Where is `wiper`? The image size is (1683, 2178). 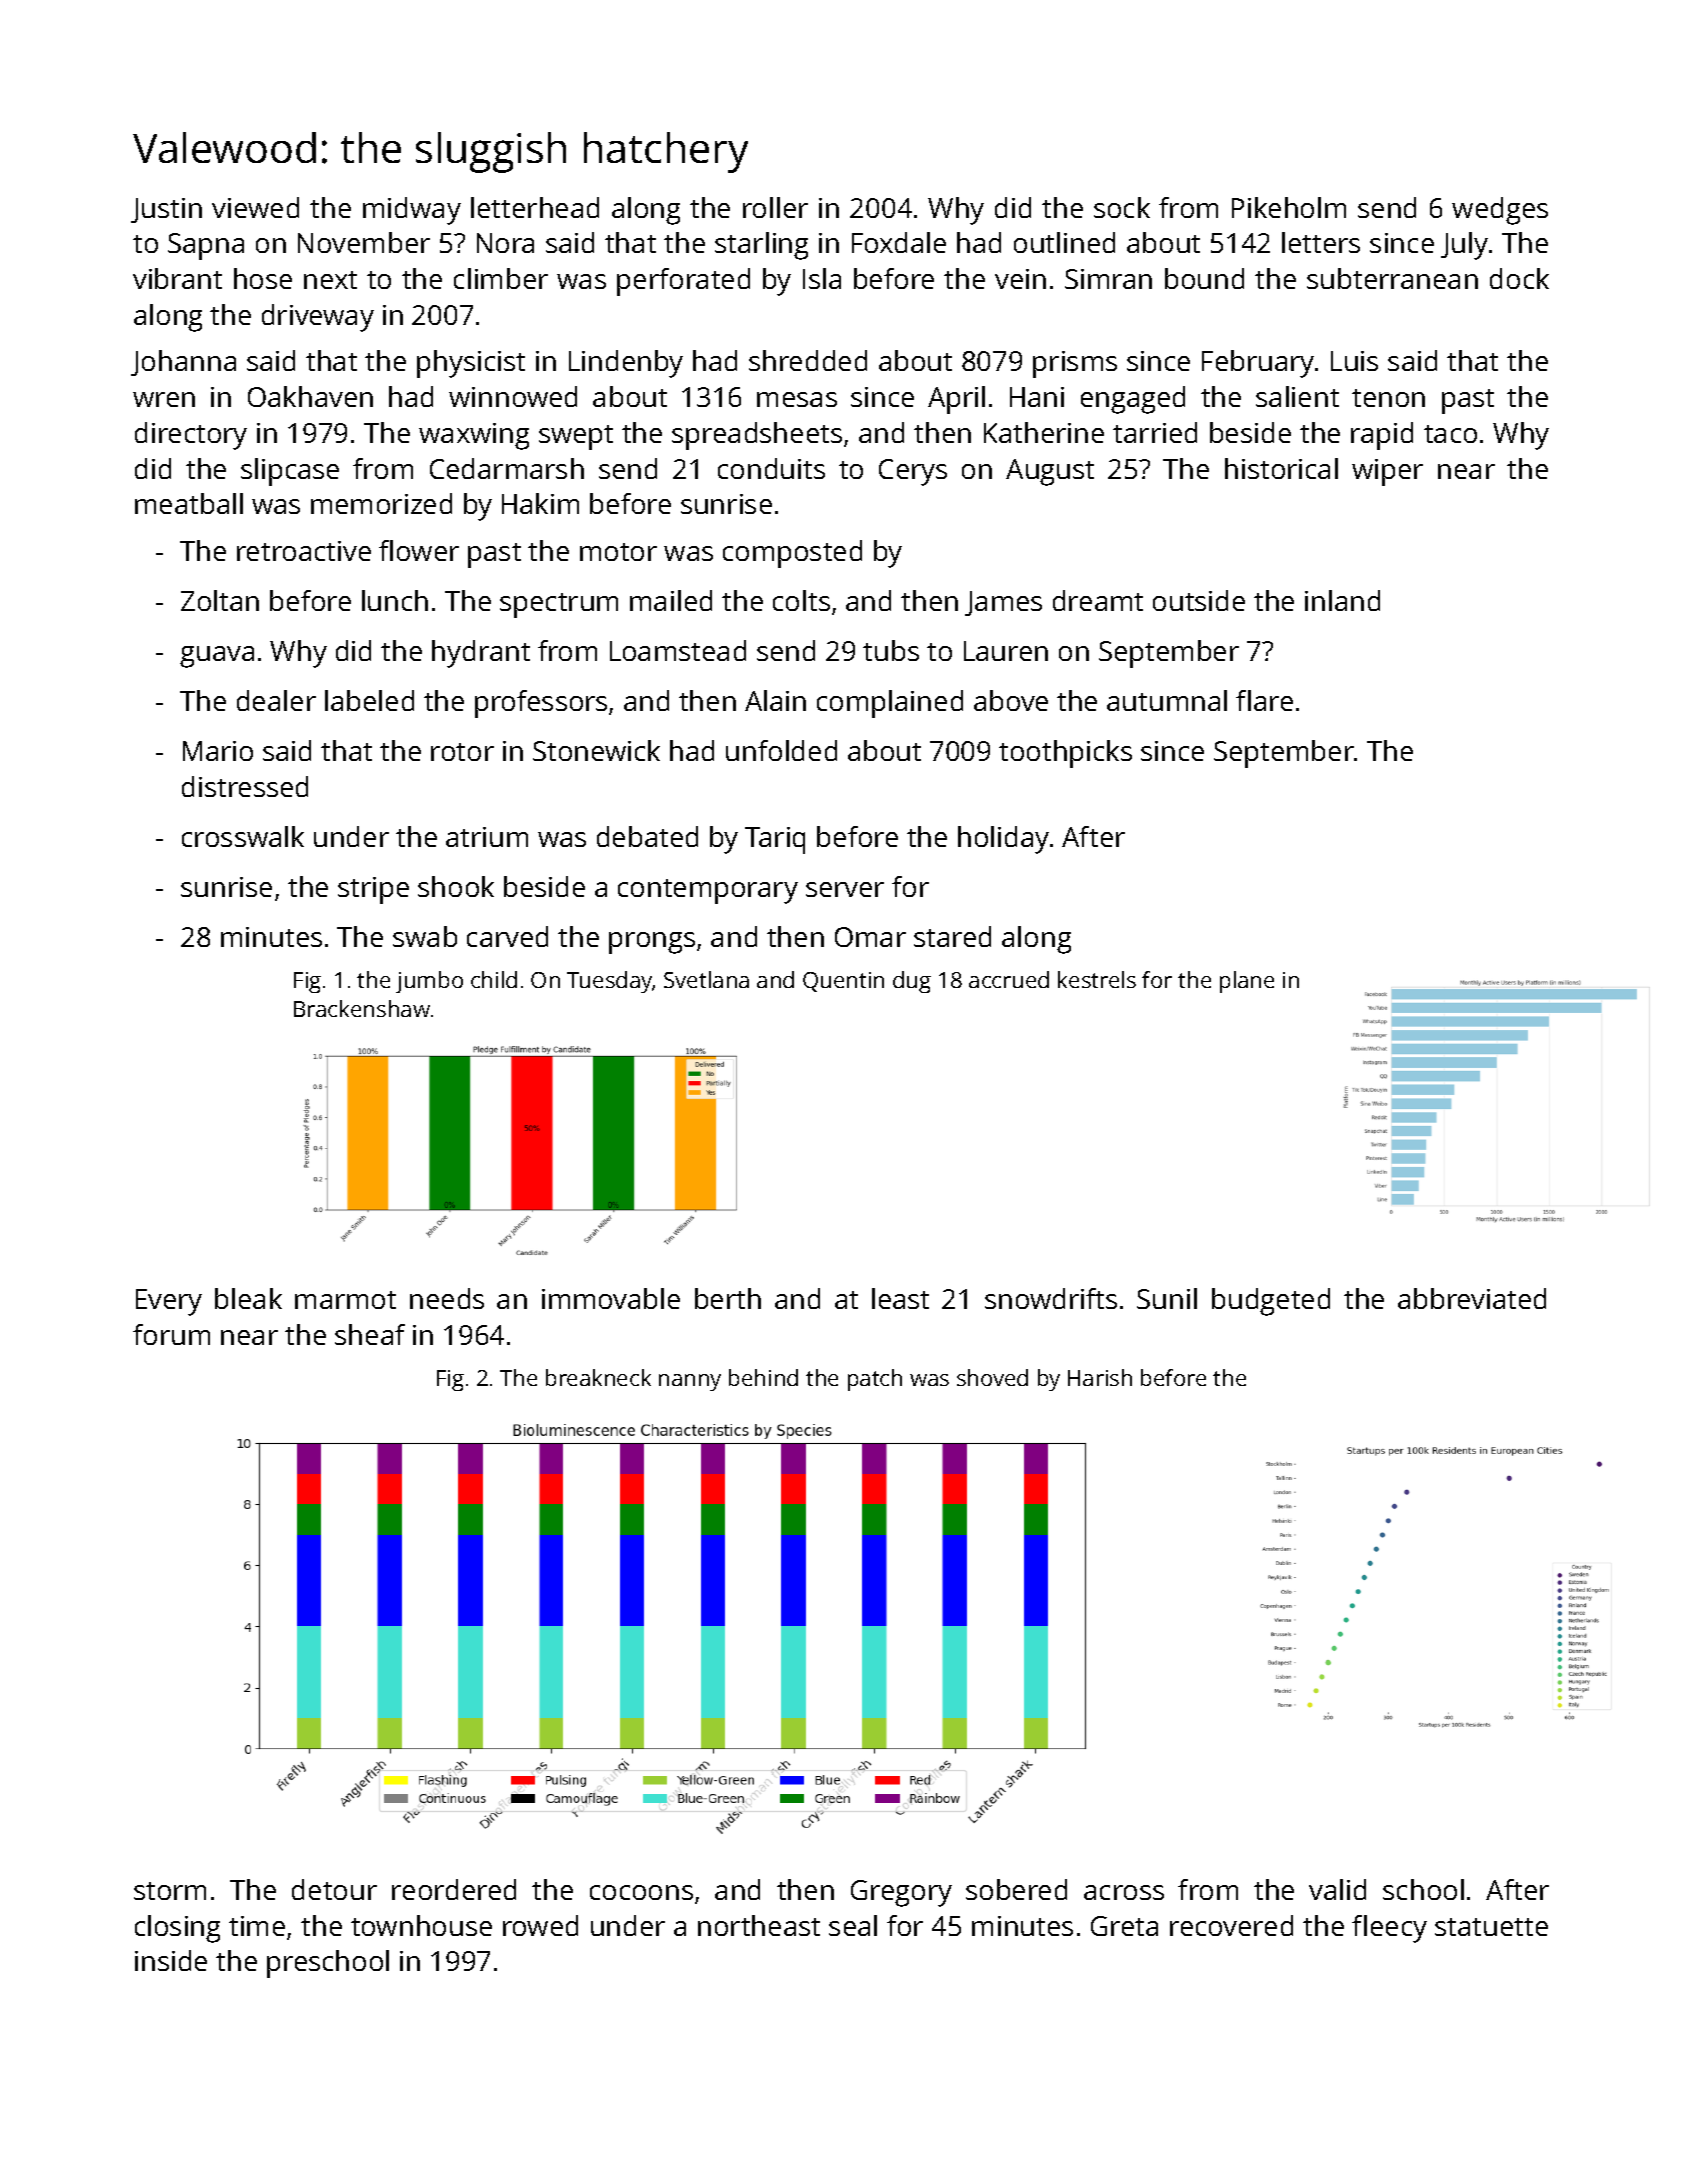 wiper is located at coordinates (1387, 472).
